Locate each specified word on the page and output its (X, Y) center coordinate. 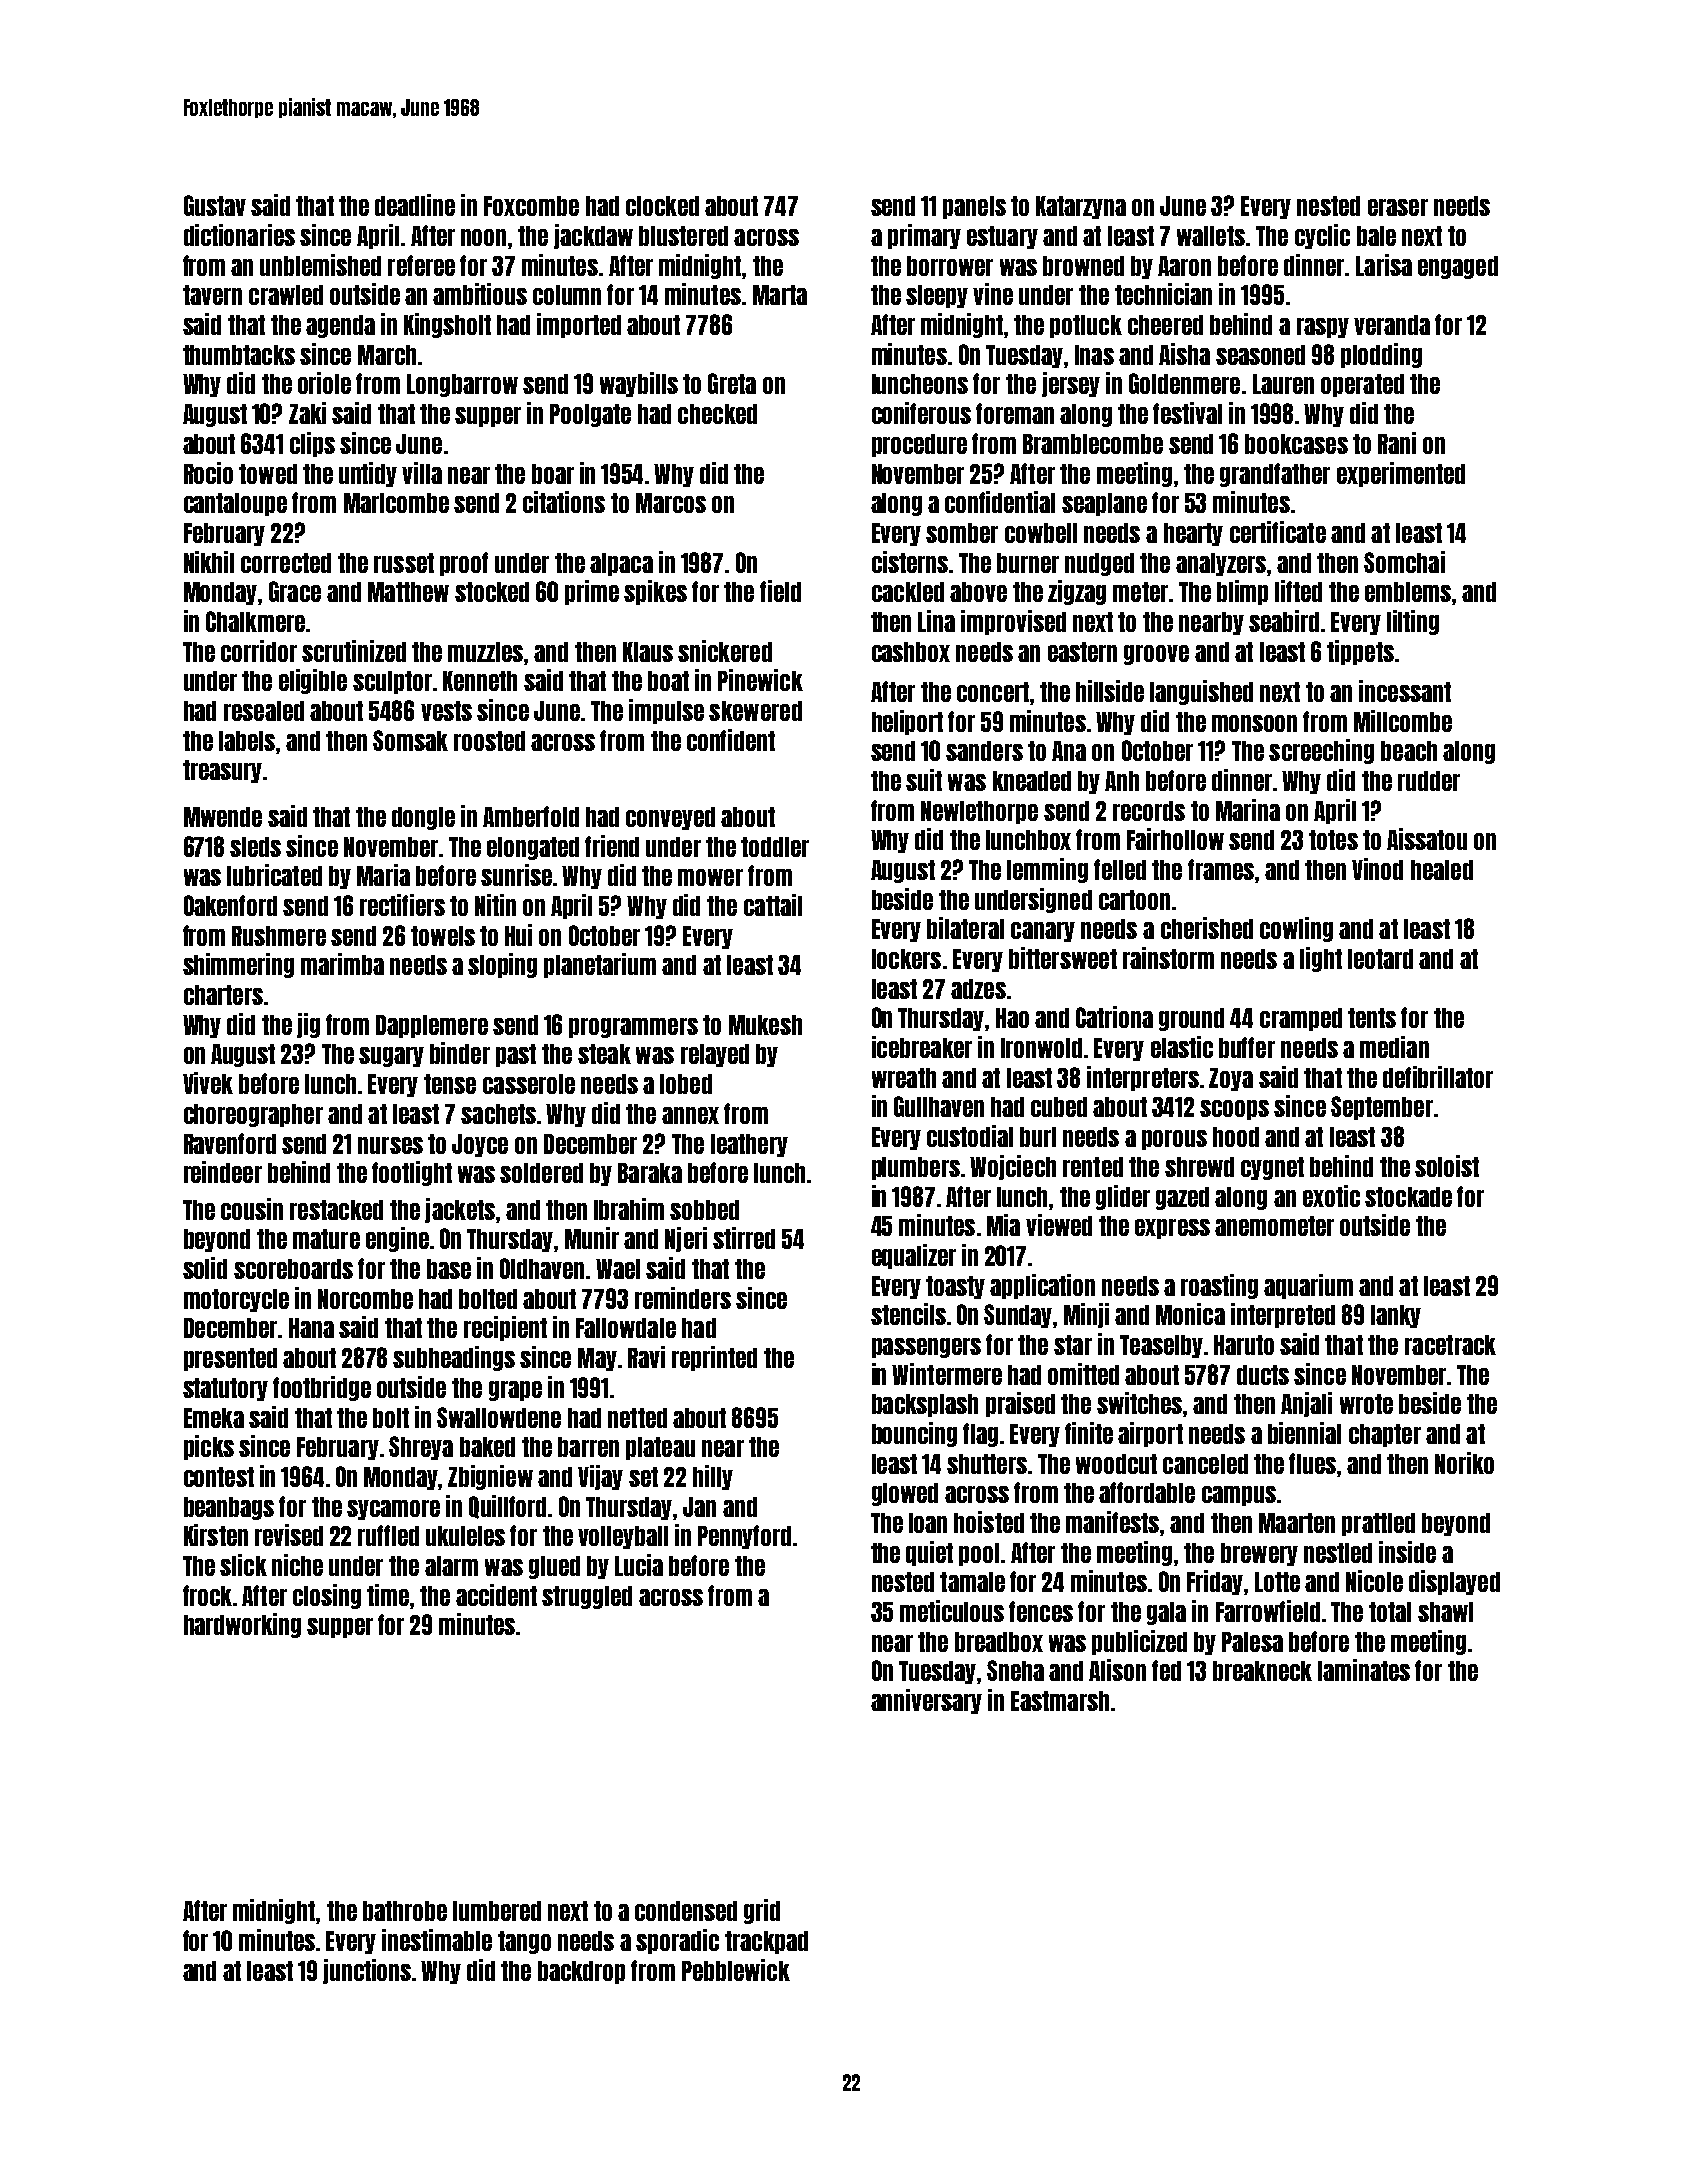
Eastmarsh (1060, 1701)
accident (496, 1595)
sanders (984, 751)
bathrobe (405, 1911)
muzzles (485, 652)
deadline (415, 205)
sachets (498, 1114)
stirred (744, 1238)
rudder (1429, 781)
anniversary (926, 1701)
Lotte (1277, 1582)
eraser (1398, 207)
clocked (662, 206)
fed (1166, 1670)
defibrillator (1438, 1077)
